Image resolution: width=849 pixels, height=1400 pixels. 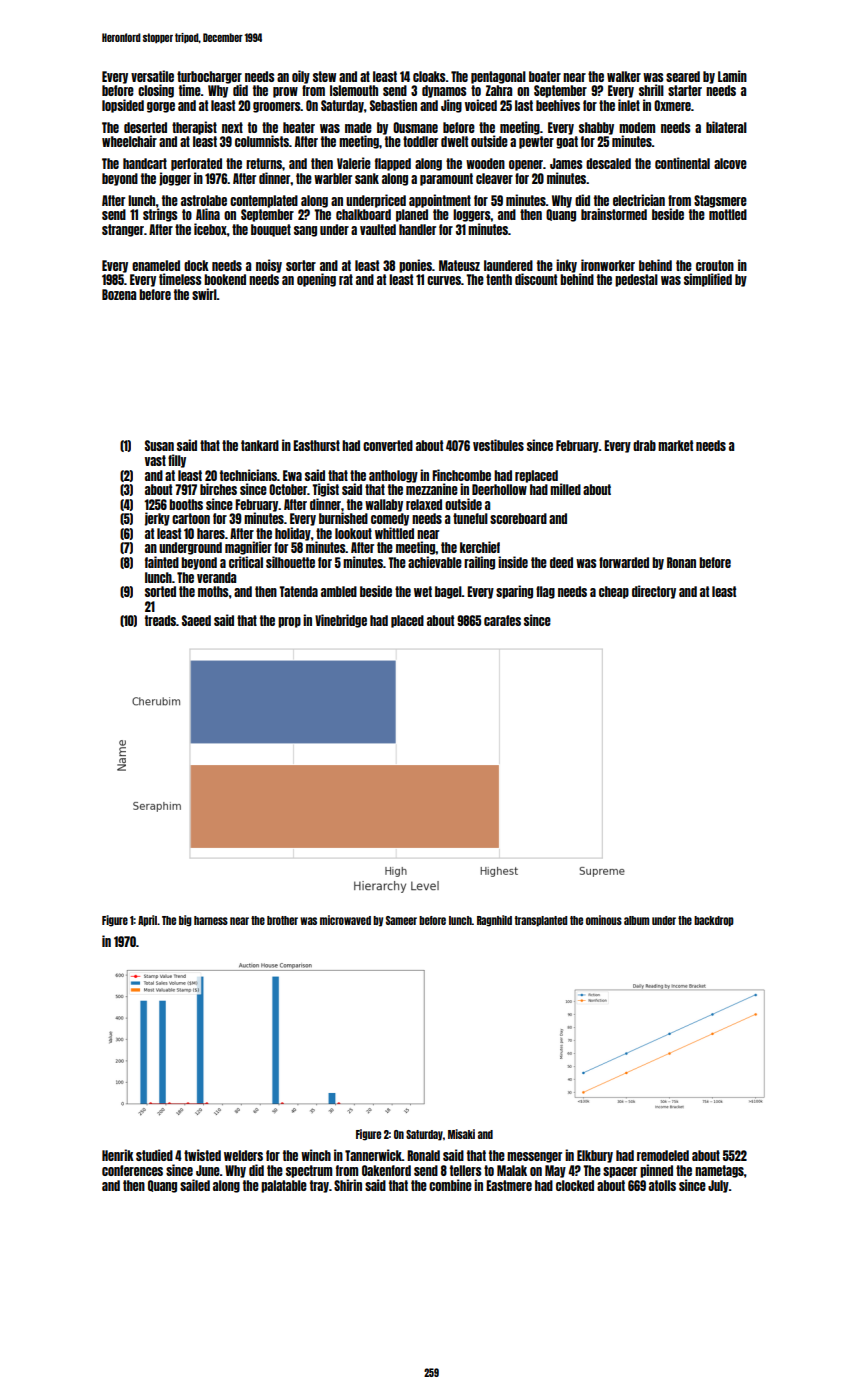 I want to click on microwaved, so click(x=345, y=920).
